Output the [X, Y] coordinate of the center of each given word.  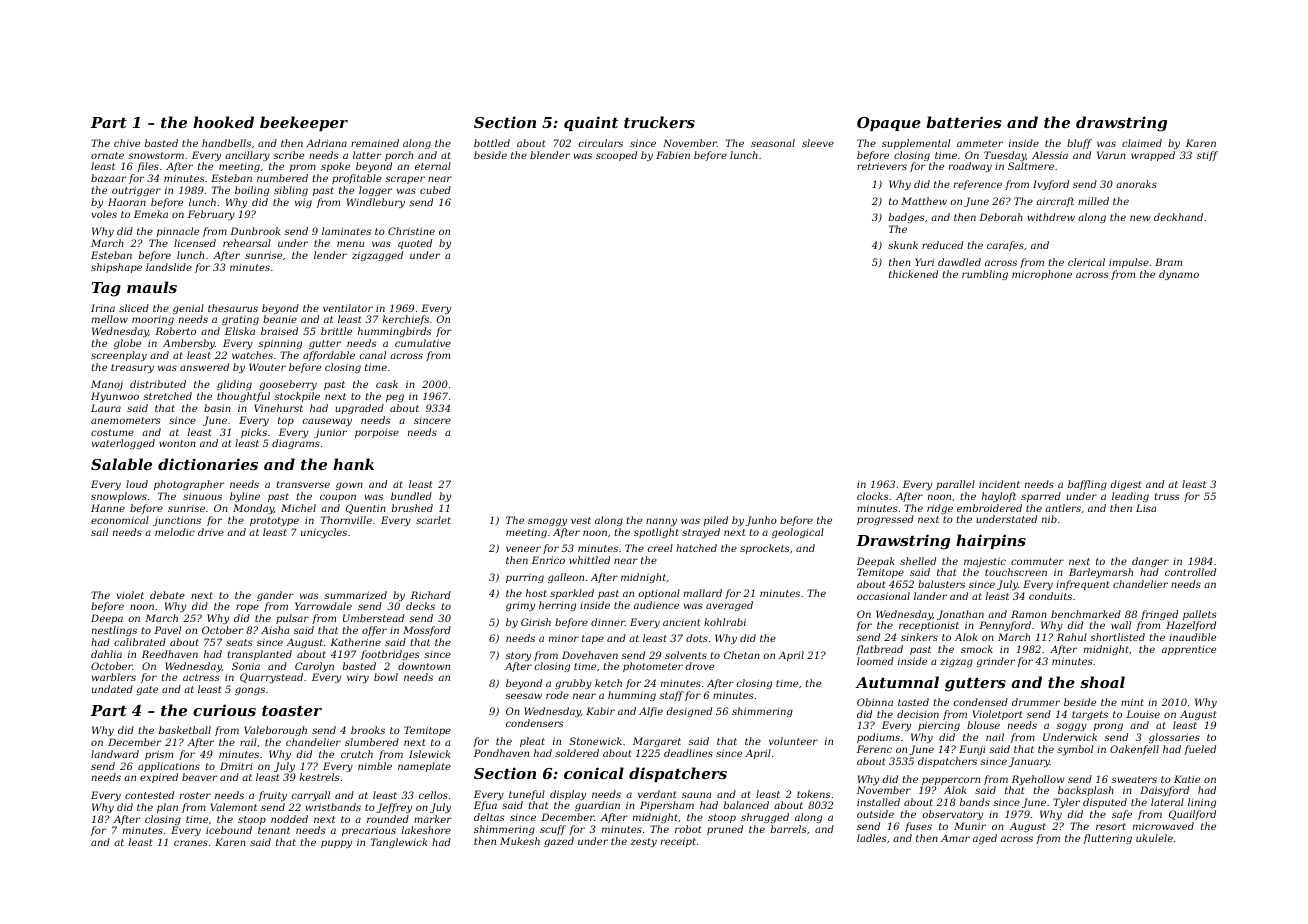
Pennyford [1005, 626]
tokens [814, 794]
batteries [963, 122]
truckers [659, 122]
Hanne [108, 508]
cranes [191, 843]
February [211, 215]
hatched [696, 548]
